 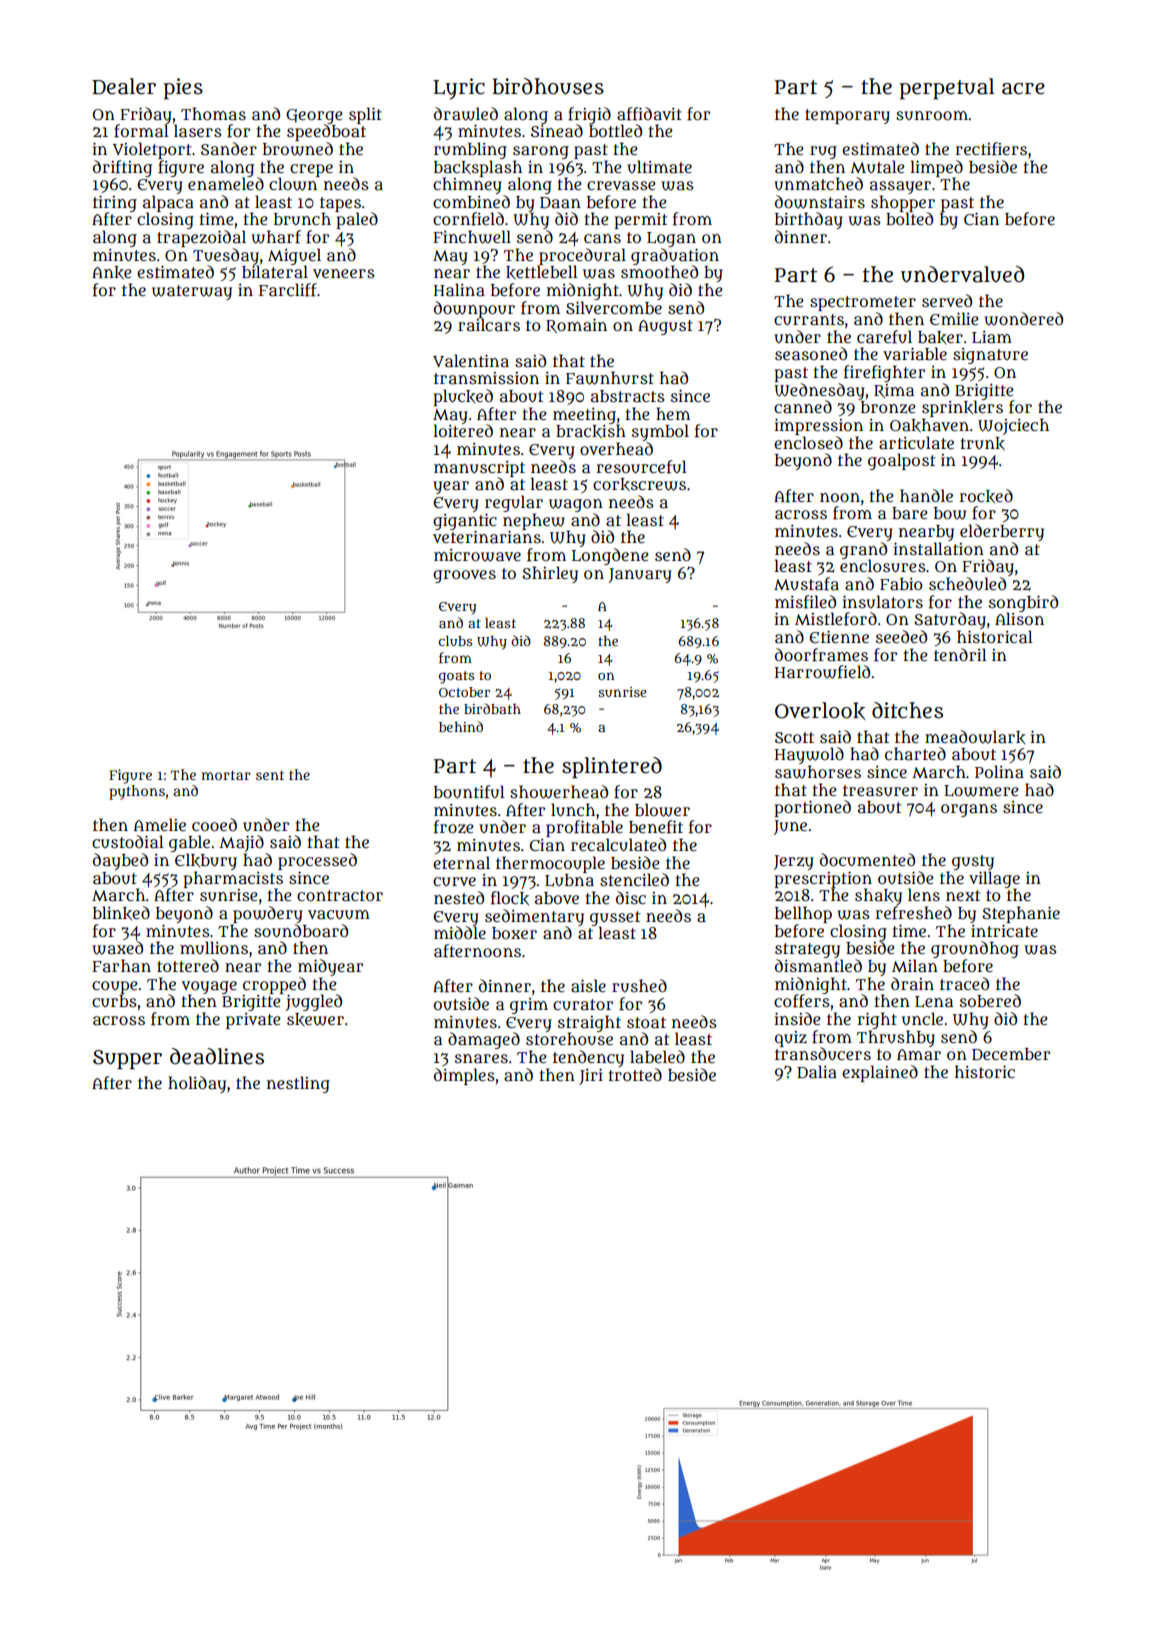 What do you see at coordinates (461, 726) in the image?
I see `behind` at bounding box center [461, 726].
